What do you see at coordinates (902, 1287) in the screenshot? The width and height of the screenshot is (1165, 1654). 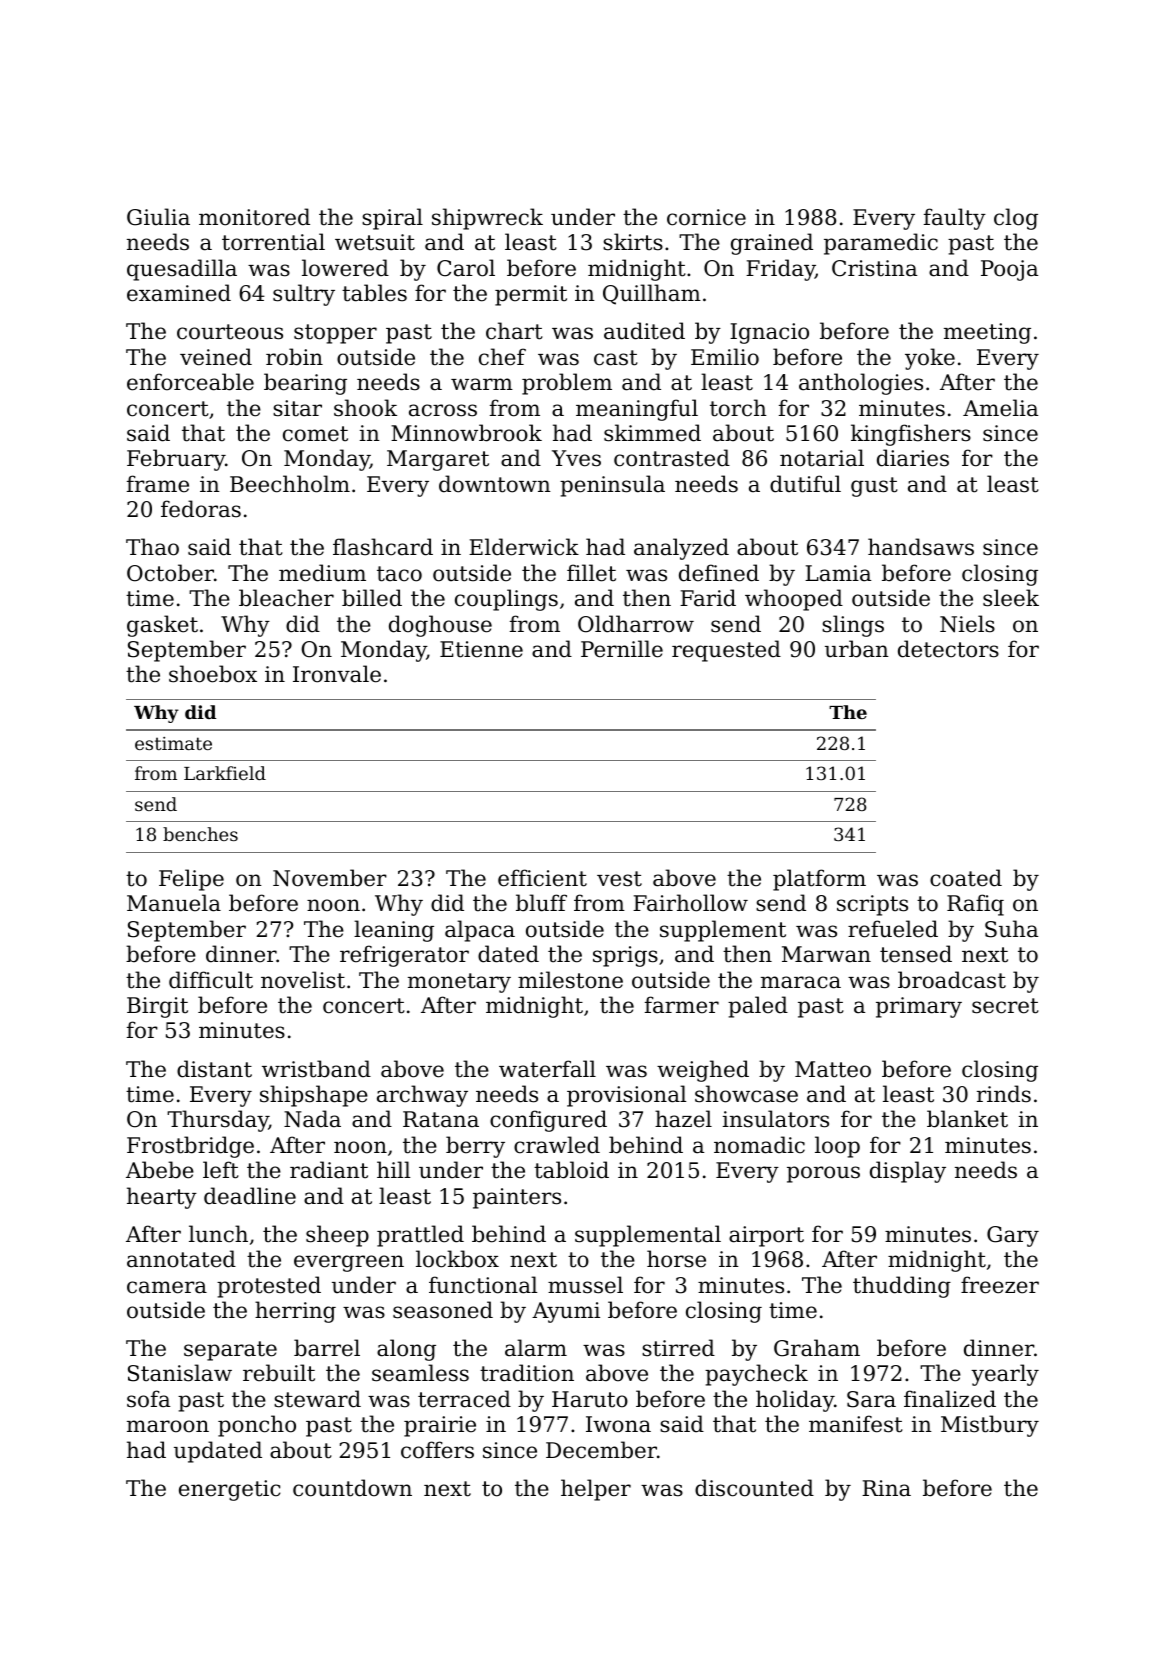 I see `thudding` at bounding box center [902, 1287].
